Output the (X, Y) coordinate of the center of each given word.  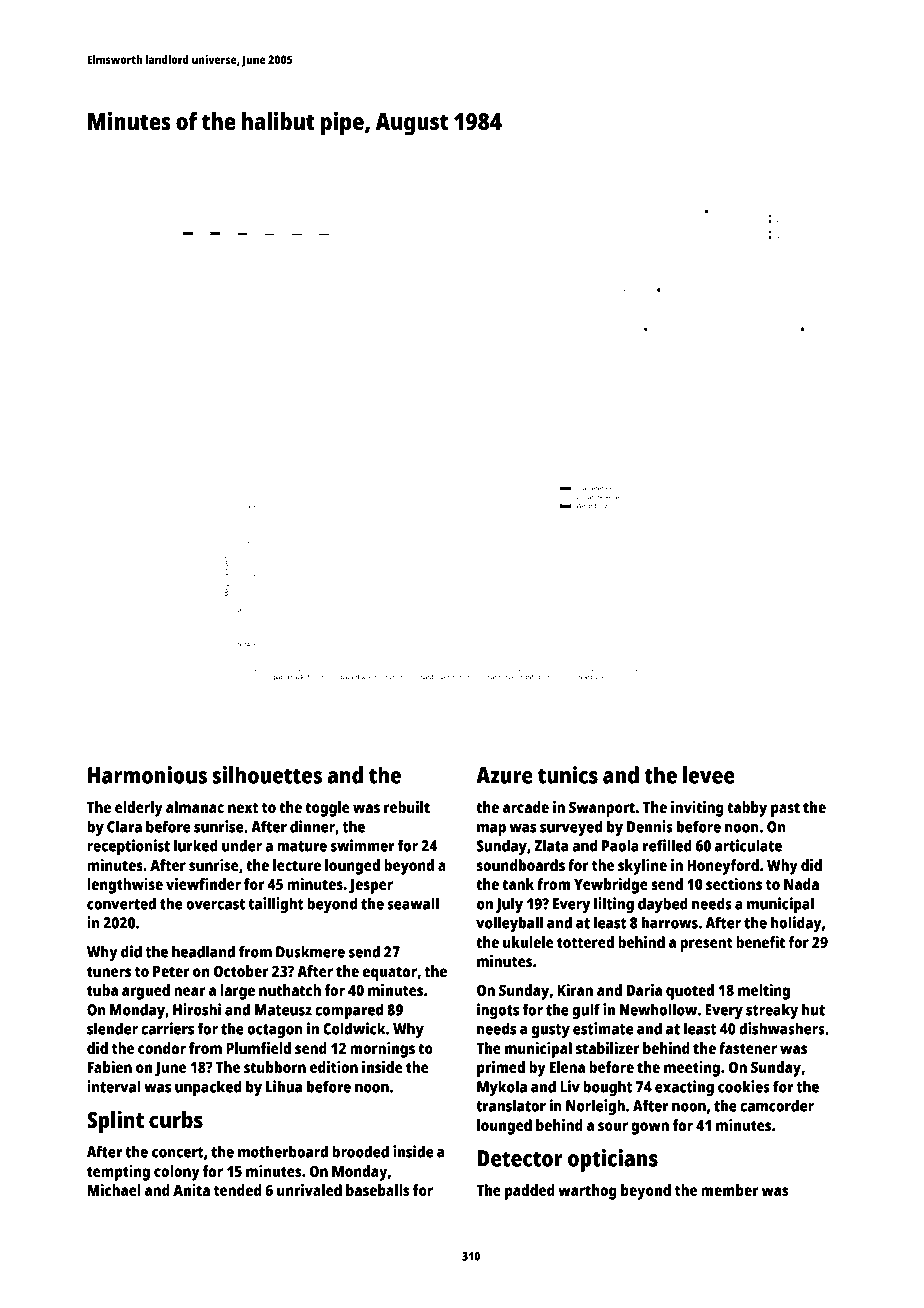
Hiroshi (197, 1009)
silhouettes (267, 775)
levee (709, 775)
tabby (747, 809)
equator (390, 973)
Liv (570, 1086)
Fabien (110, 1067)
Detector (520, 1158)
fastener (748, 1048)
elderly (139, 809)
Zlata (551, 845)
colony (177, 1173)
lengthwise (125, 886)
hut (813, 1009)
